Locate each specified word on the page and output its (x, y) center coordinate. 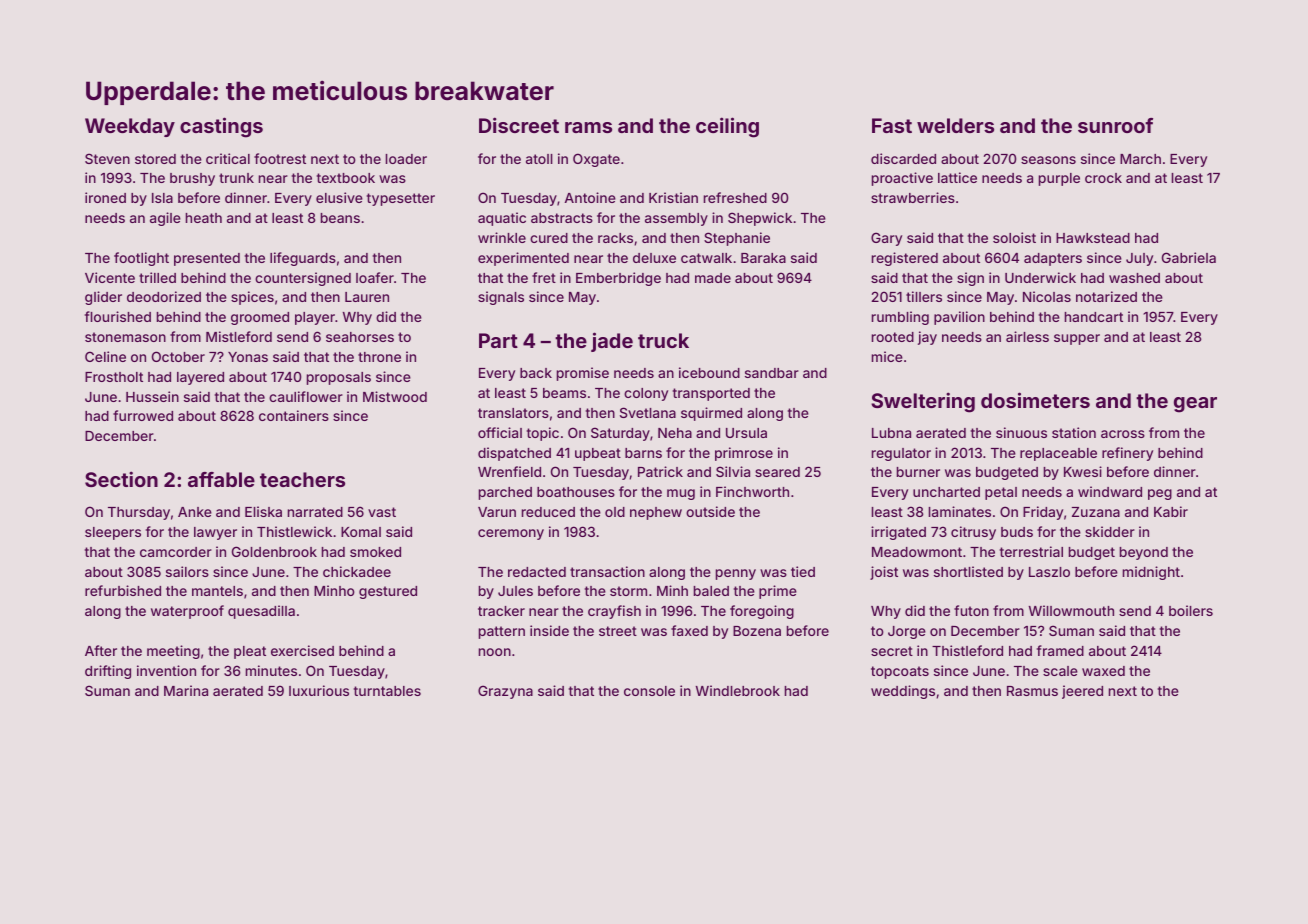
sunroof (1115, 125)
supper (1077, 339)
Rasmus (1032, 691)
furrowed (143, 415)
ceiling (727, 127)
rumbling (900, 318)
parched (505, 493)
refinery (1127, 454)
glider (103, 298)
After (101, 650)
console (649, 691)
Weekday (130, 127)
